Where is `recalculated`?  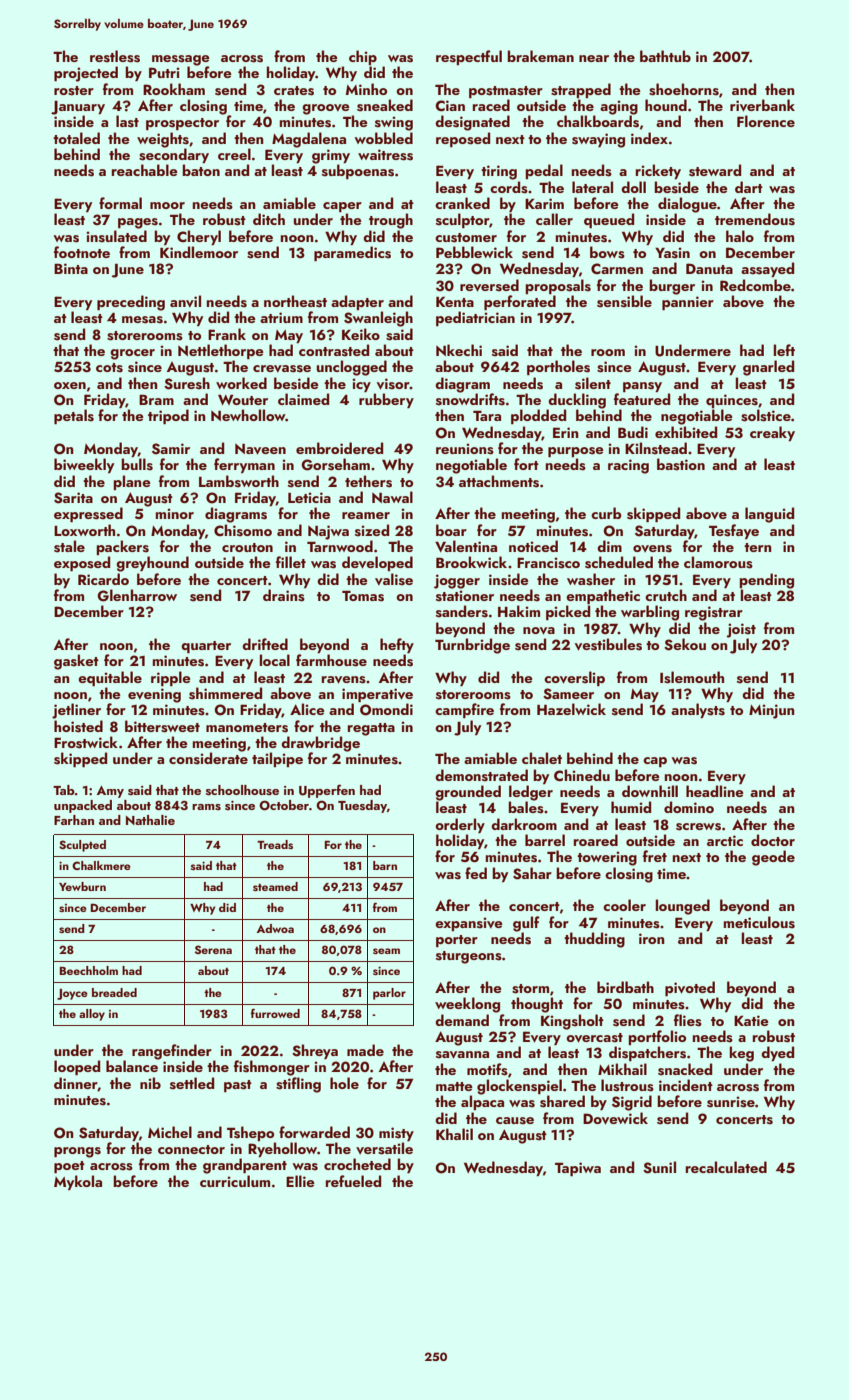
recalculated is located at coordinates (726, 1167).
